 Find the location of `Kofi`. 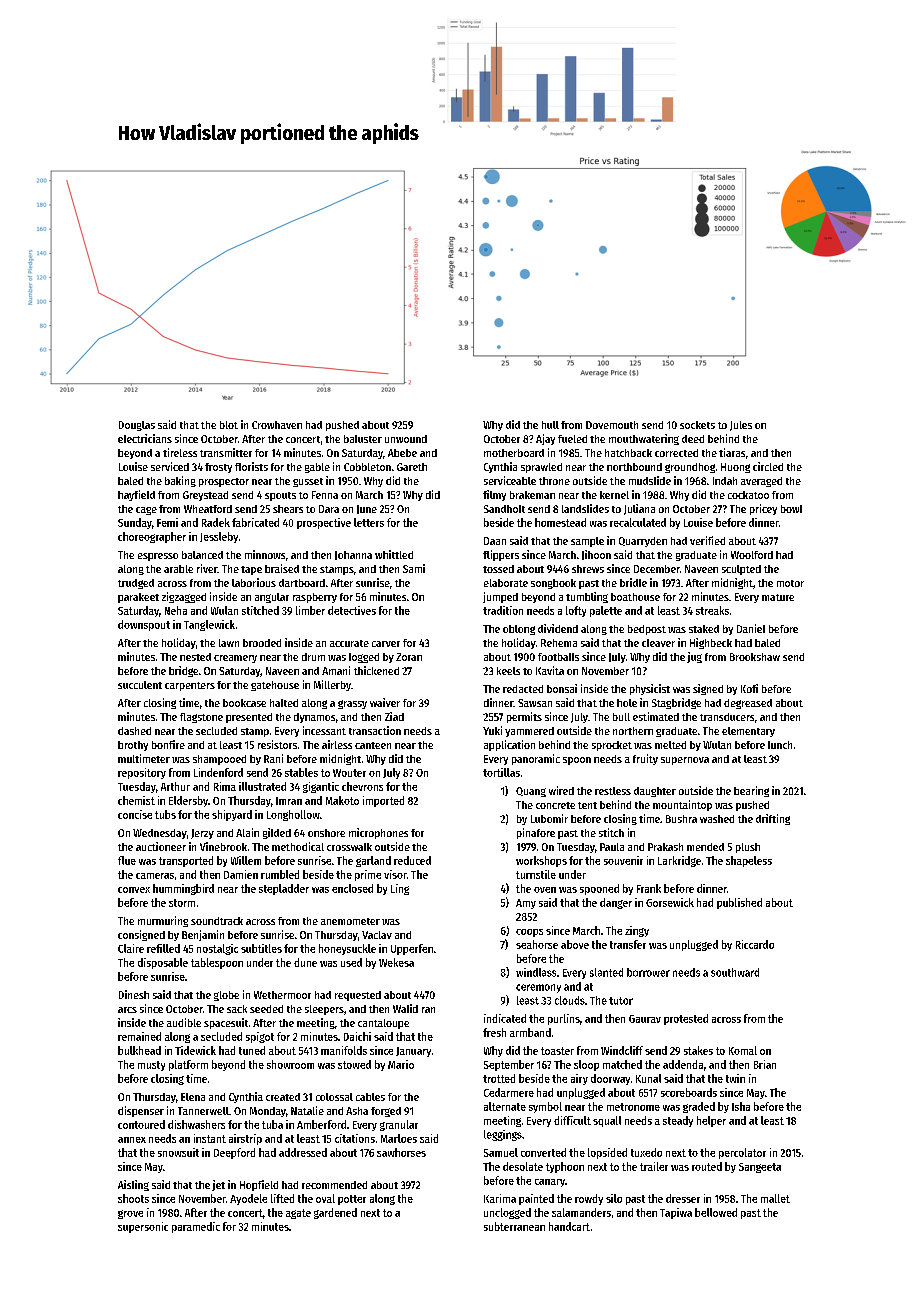

Kofi is located at coordinates (749, 688).
